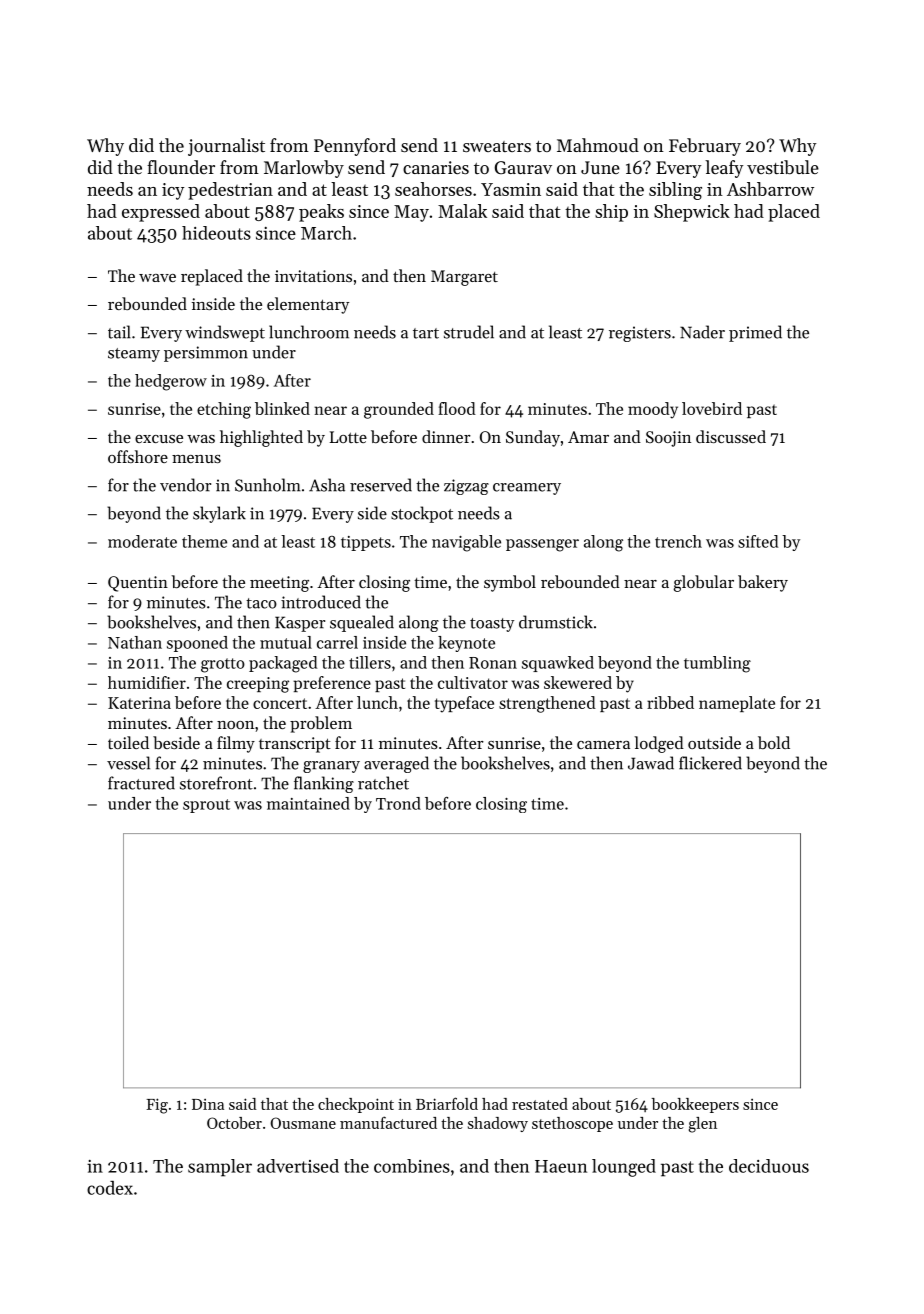  What do you see at coordinates (411, 213) in the screenshot?
I see `May` at bounding box center [411, 213].
